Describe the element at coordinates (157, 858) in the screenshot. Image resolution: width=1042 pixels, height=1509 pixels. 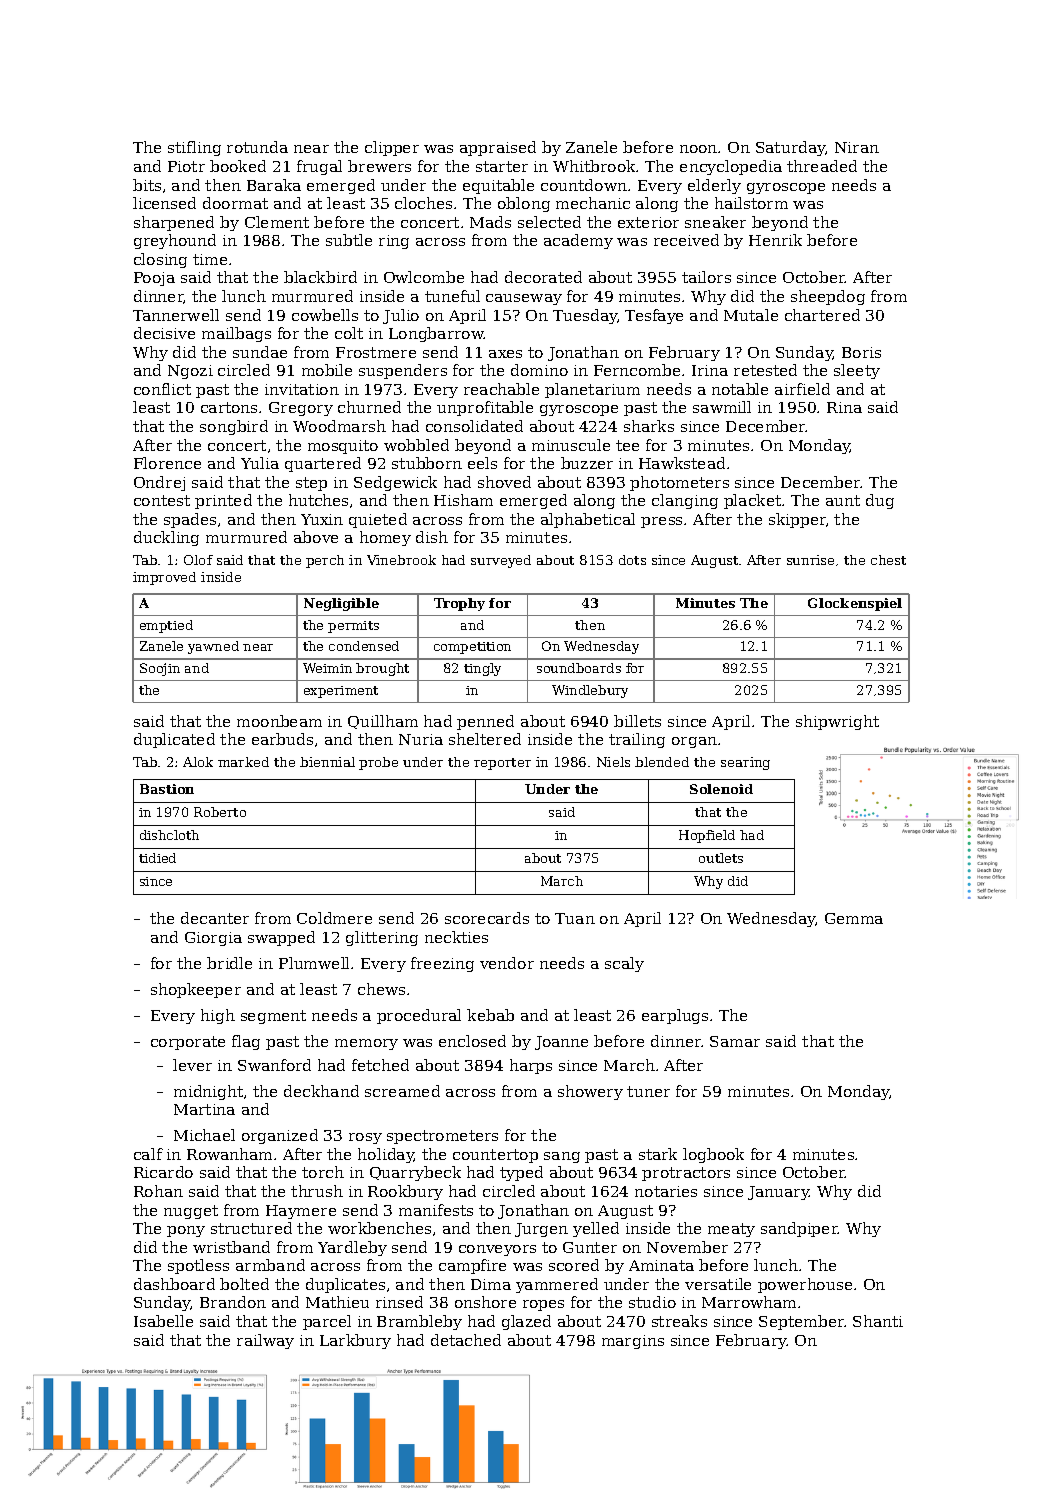
I see `tidied` at that location.
